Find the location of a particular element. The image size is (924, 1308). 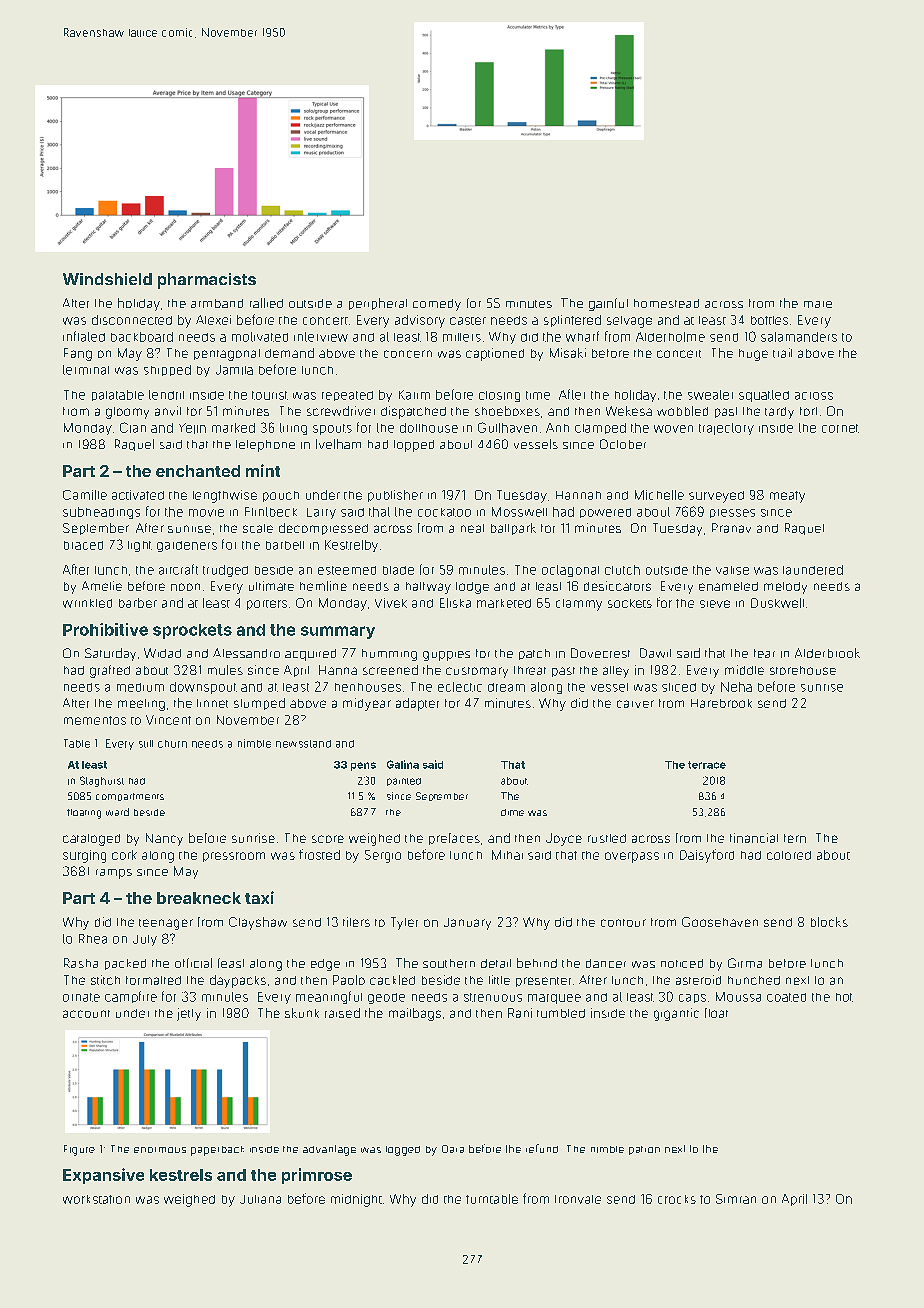

homestead is located at coordinates (666, 303).
